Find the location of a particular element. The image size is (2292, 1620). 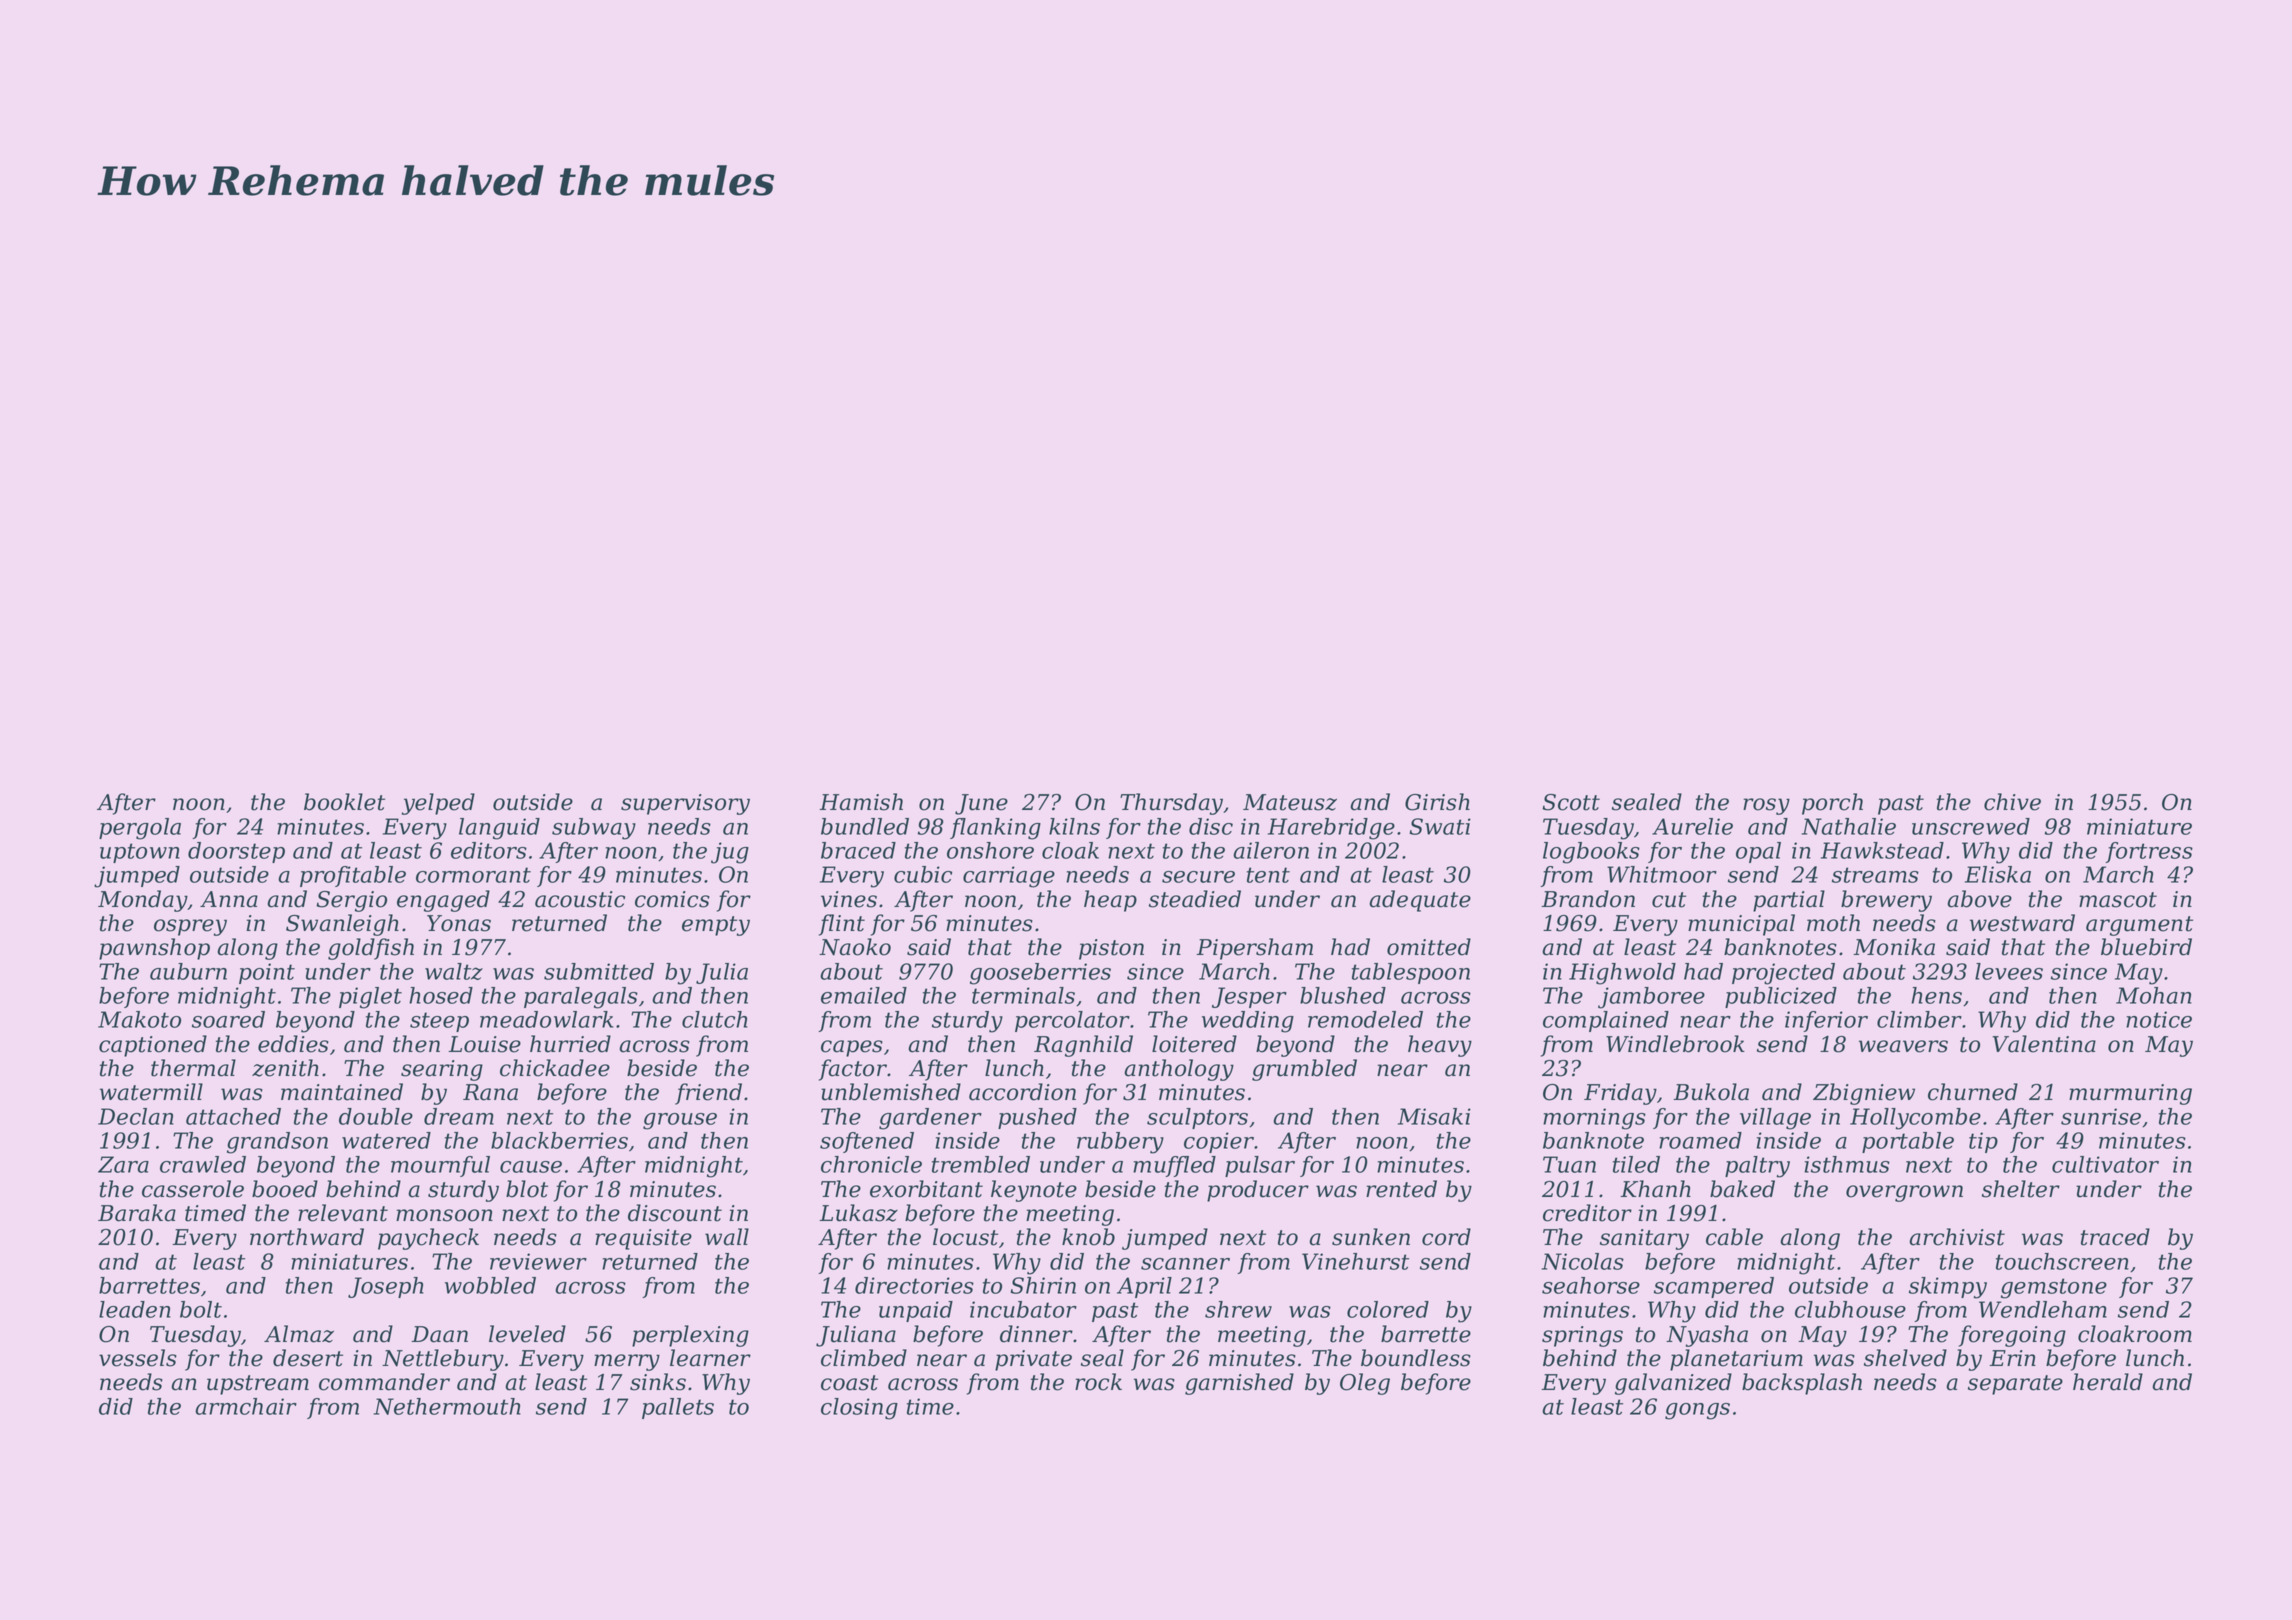

gongs is located at coordinates (1697, 1411).
